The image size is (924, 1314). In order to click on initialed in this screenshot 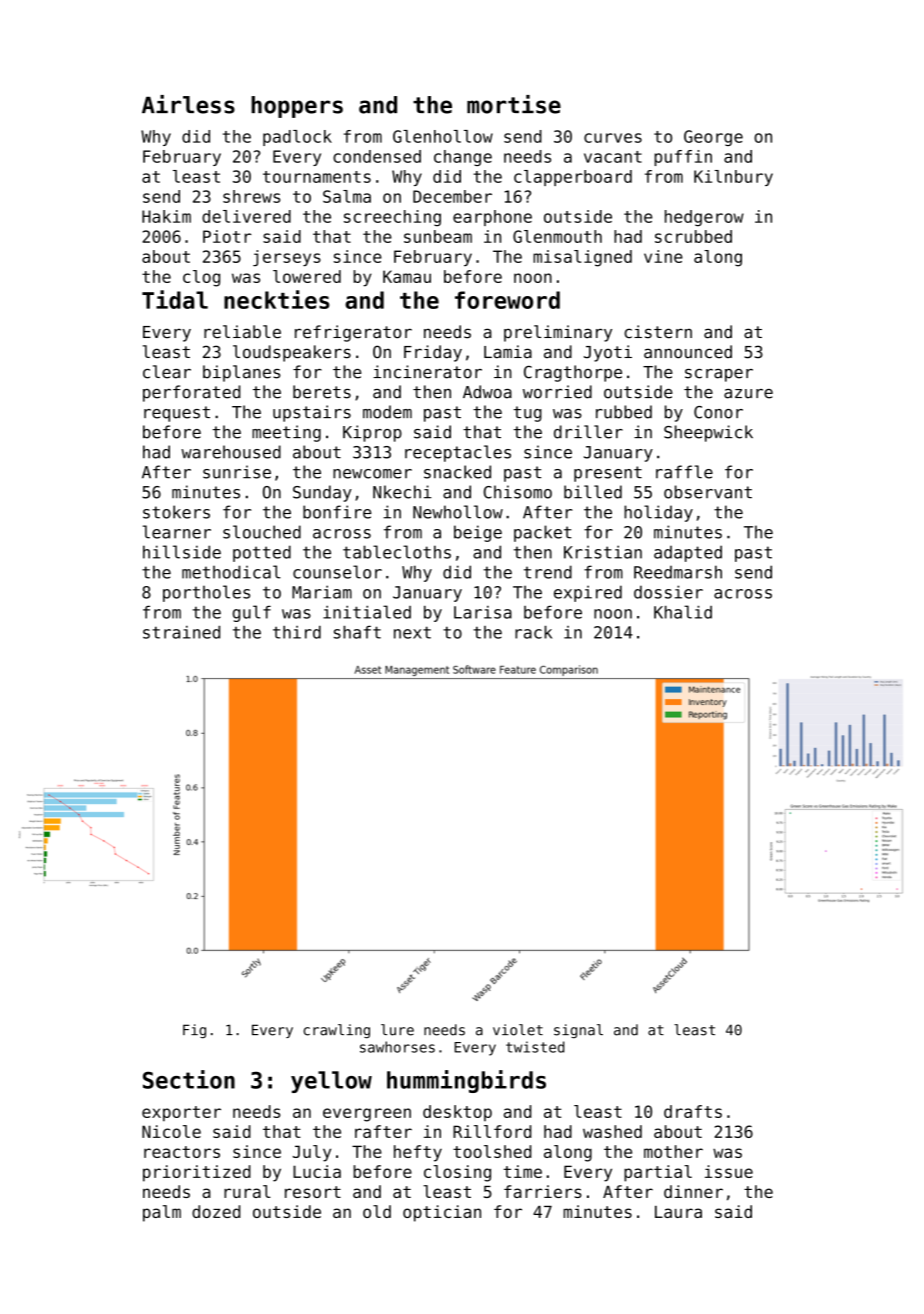, I will do `click(367, 612)`.
